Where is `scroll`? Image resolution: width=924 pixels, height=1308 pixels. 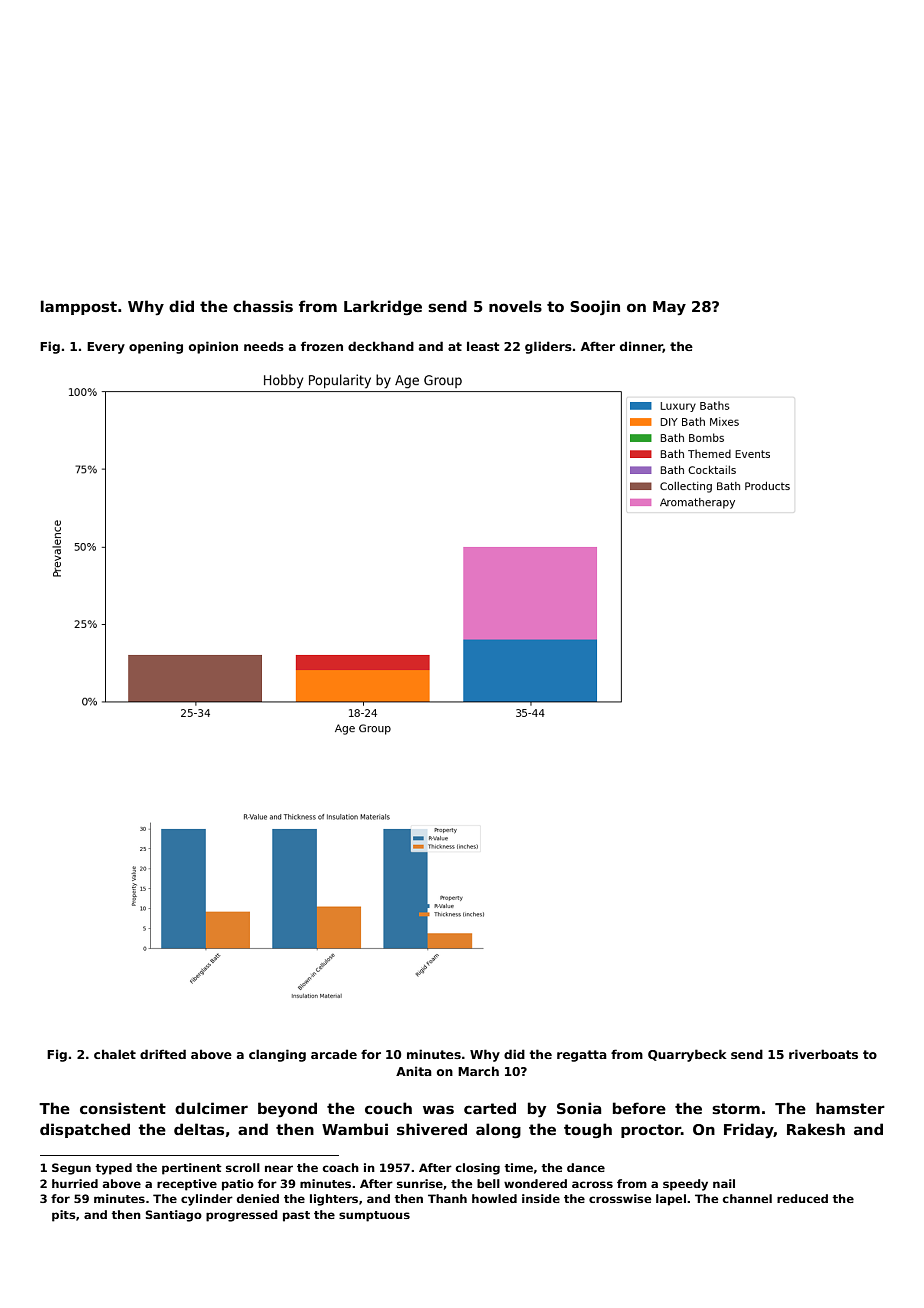 scroll is located at coordinates (243, 1167).
